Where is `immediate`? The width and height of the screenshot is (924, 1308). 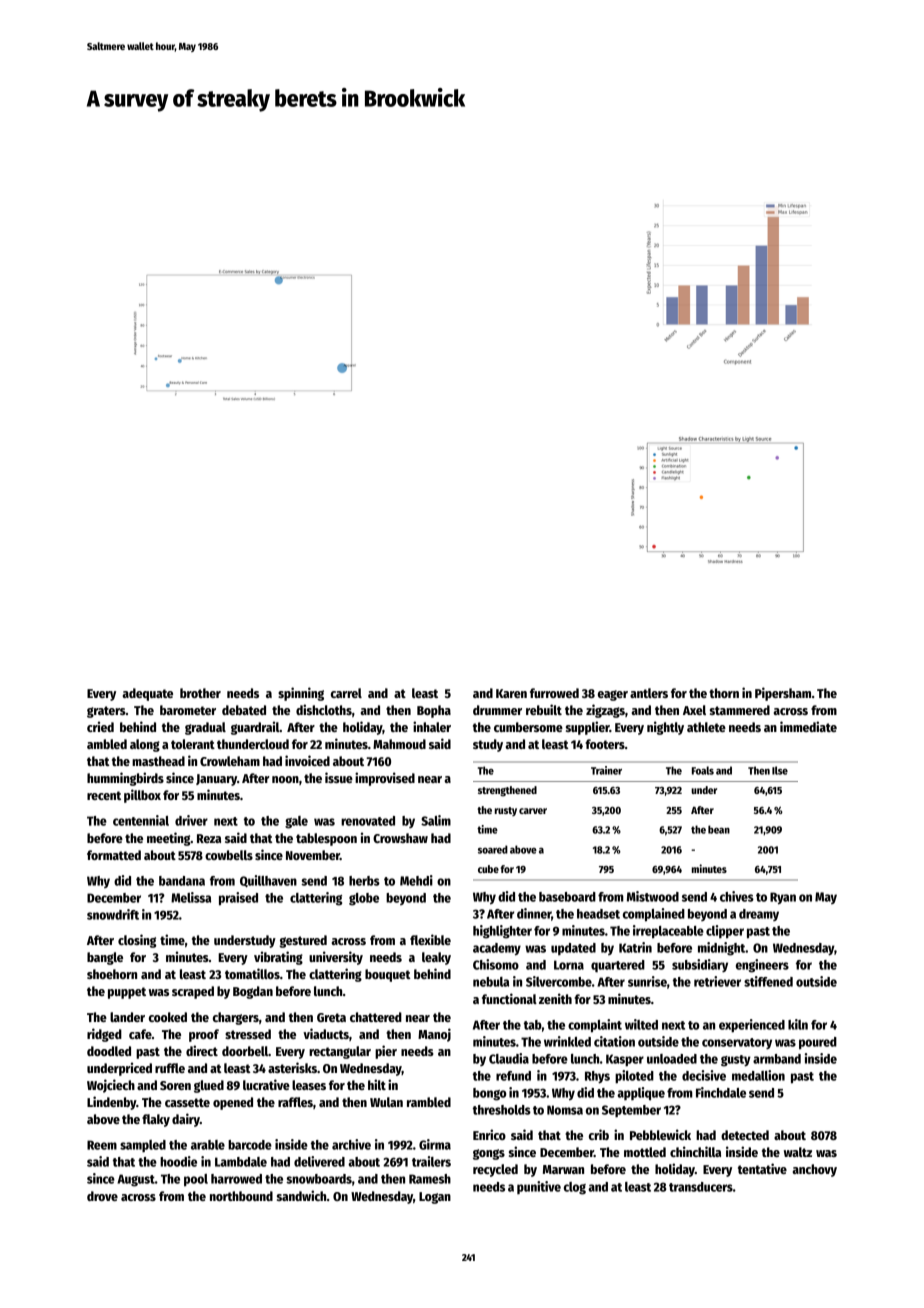
immediate is located at coordinates (808, 726).
